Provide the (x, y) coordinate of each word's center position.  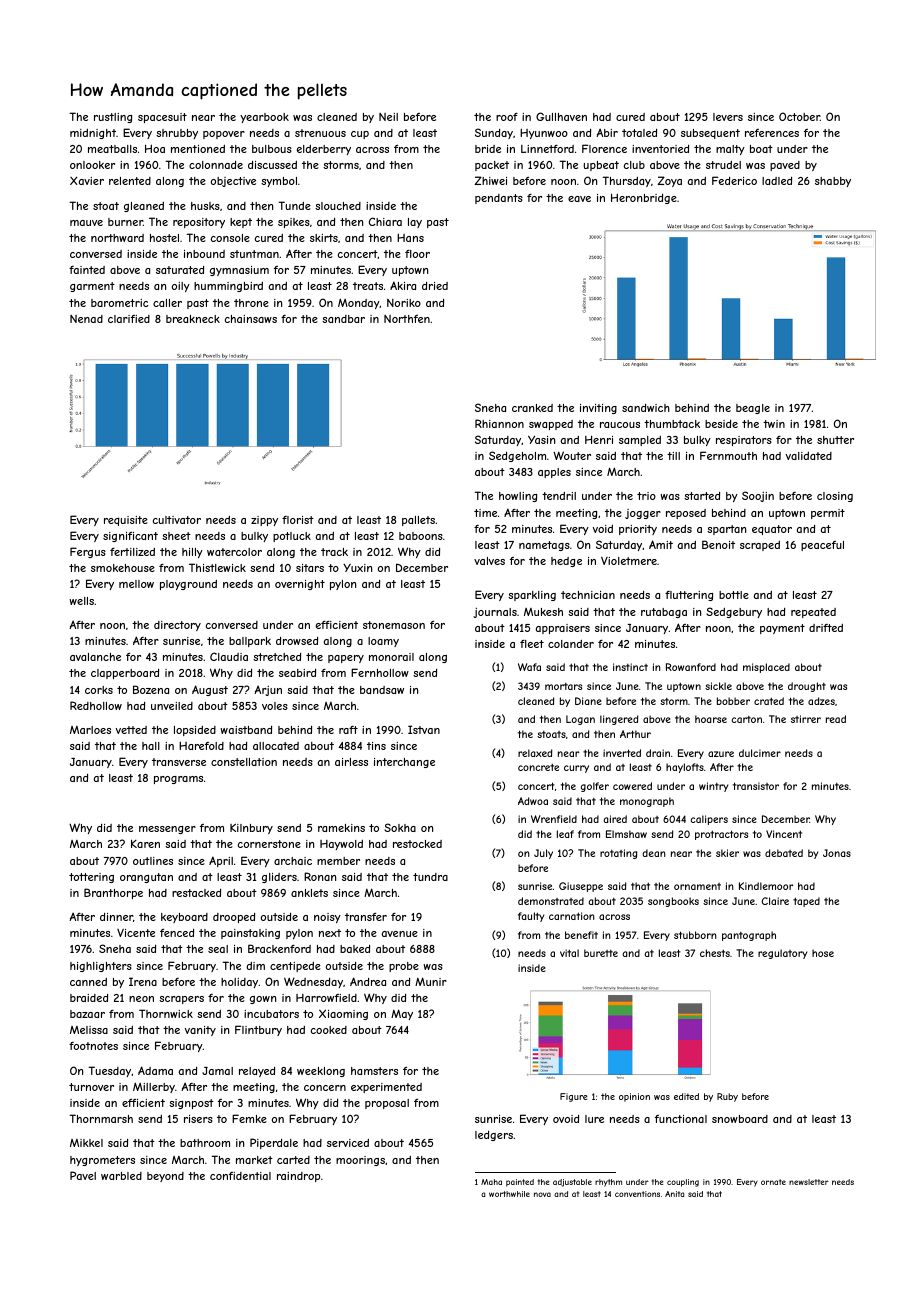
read (836, 719)
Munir (431, 981)
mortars (563, 686)
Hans (410, 238)
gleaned (144, 207)
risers (198, 1119)
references (772, 133)
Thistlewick (217, 567)
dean (654, 853)
